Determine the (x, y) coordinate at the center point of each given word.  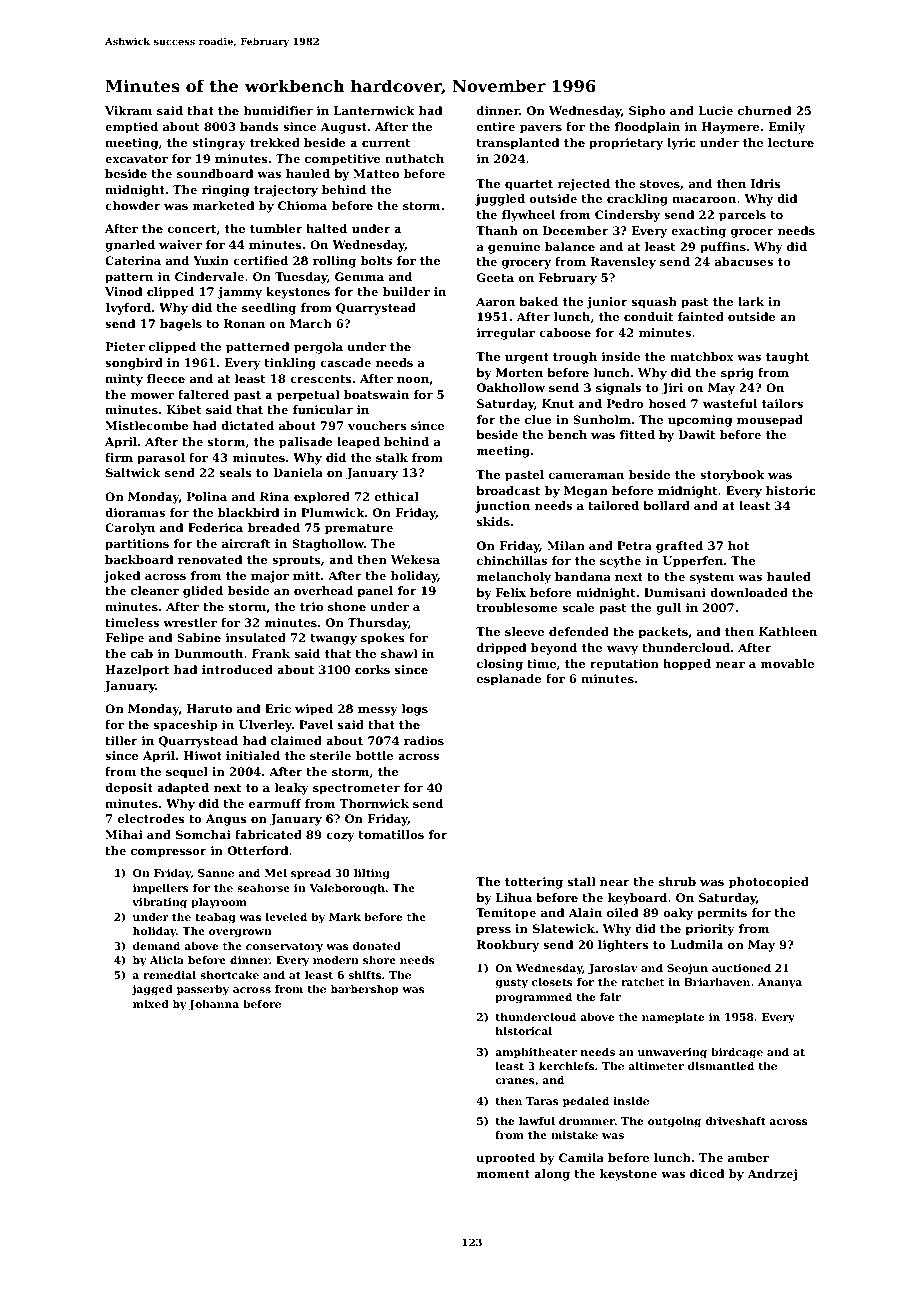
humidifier (278, 110)
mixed (151, 1004)
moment (503, 1174)
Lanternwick (374, 110)
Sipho (647, 112)
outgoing (674, 1122)
